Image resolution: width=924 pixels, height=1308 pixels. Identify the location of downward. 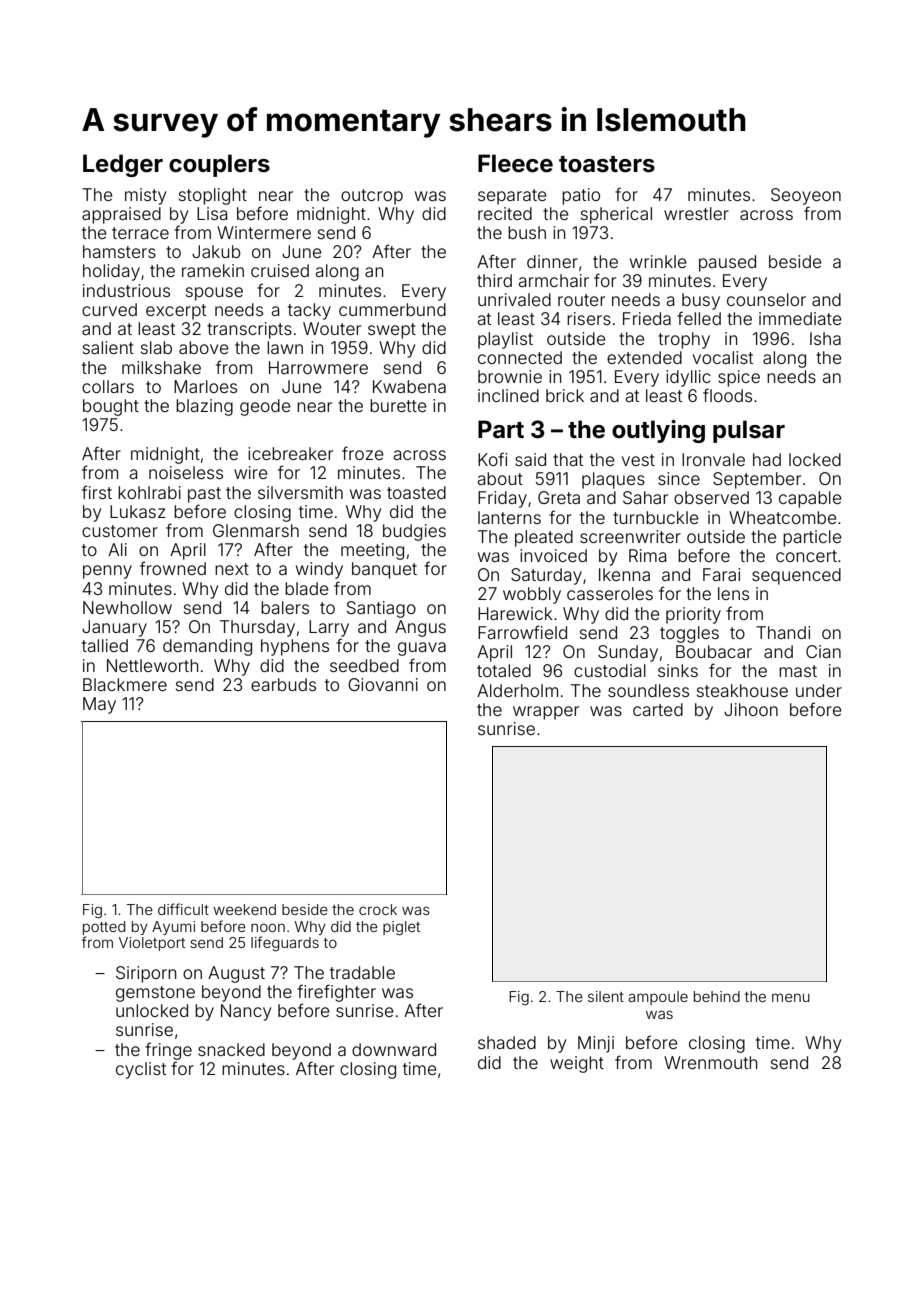
(394, 1049).
